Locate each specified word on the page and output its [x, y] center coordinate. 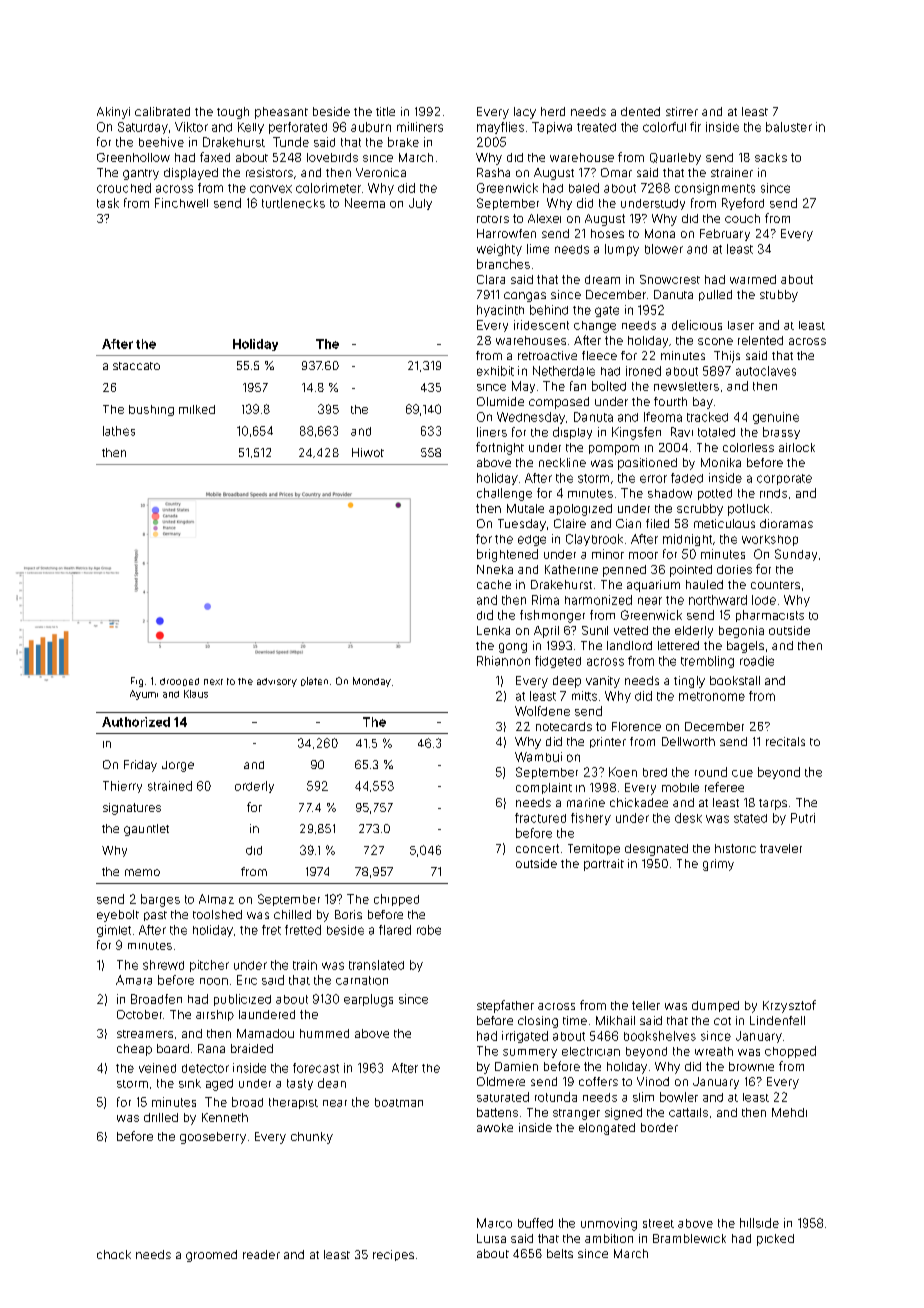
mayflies [500, 128]
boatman [399, 1102]
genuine [776, 418]
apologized [580, 510]
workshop [770, 540]
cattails [688, 1112]
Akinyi [113, 113]
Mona [660, 233]
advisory [277, 682]
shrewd [163, 965]
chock [114, 1254]
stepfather [505, 1006]
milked [197, 409]
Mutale [525, 508]
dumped [715, 1006]
